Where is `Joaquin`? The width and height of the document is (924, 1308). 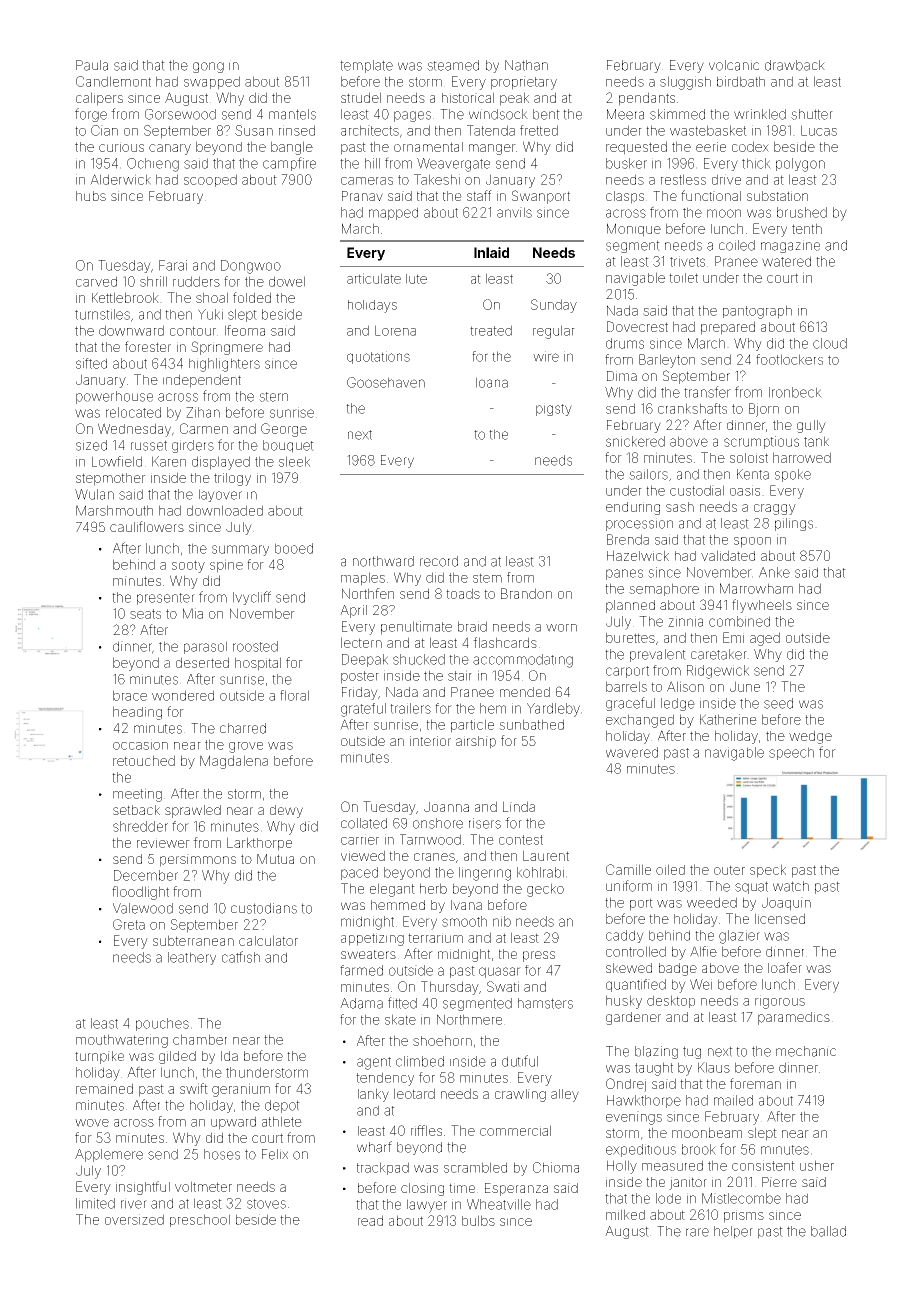
Joaquin is located at coordinates (786, 904).
